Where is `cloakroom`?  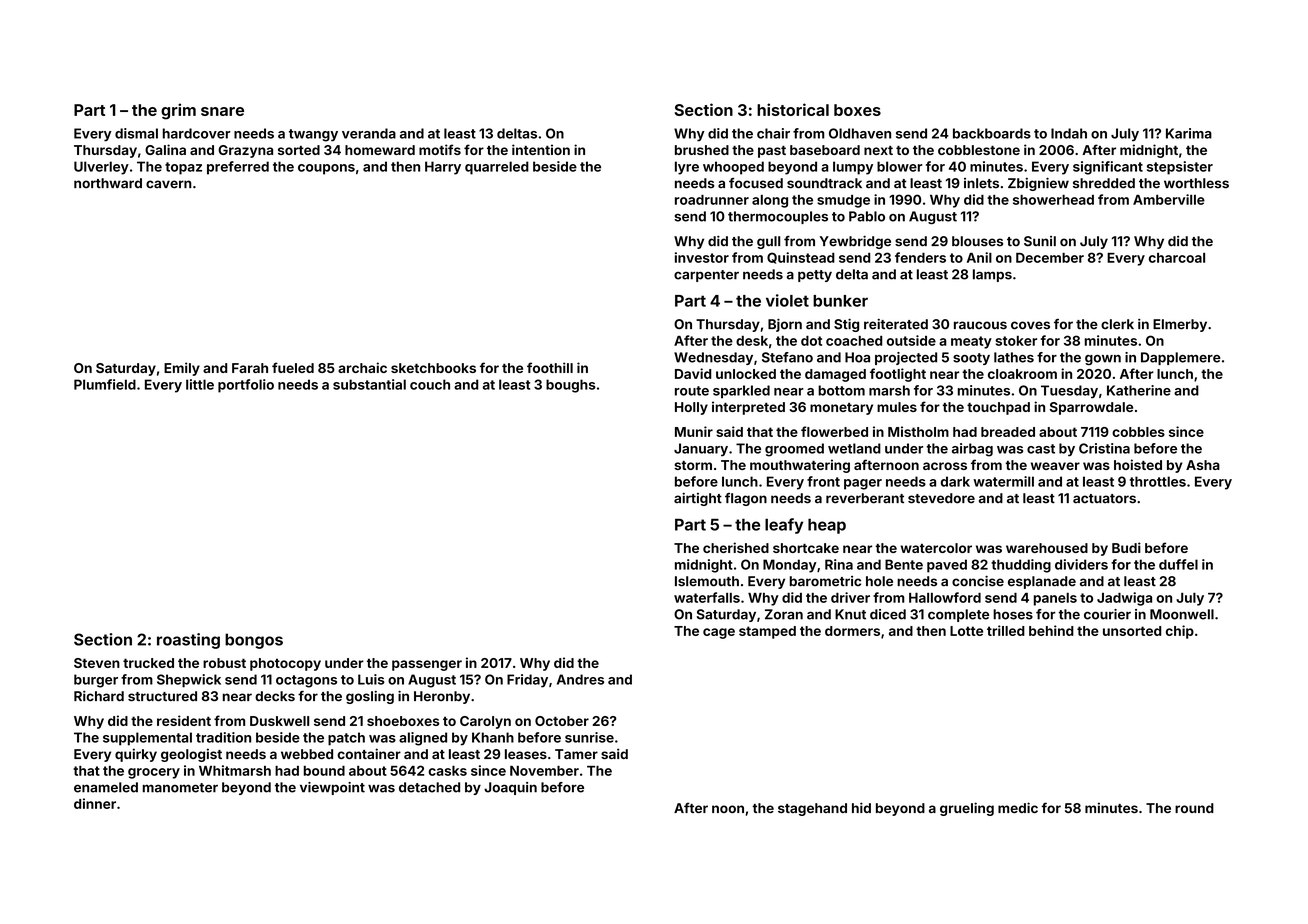 cloakroom is located at coordinates (1022, 374).
